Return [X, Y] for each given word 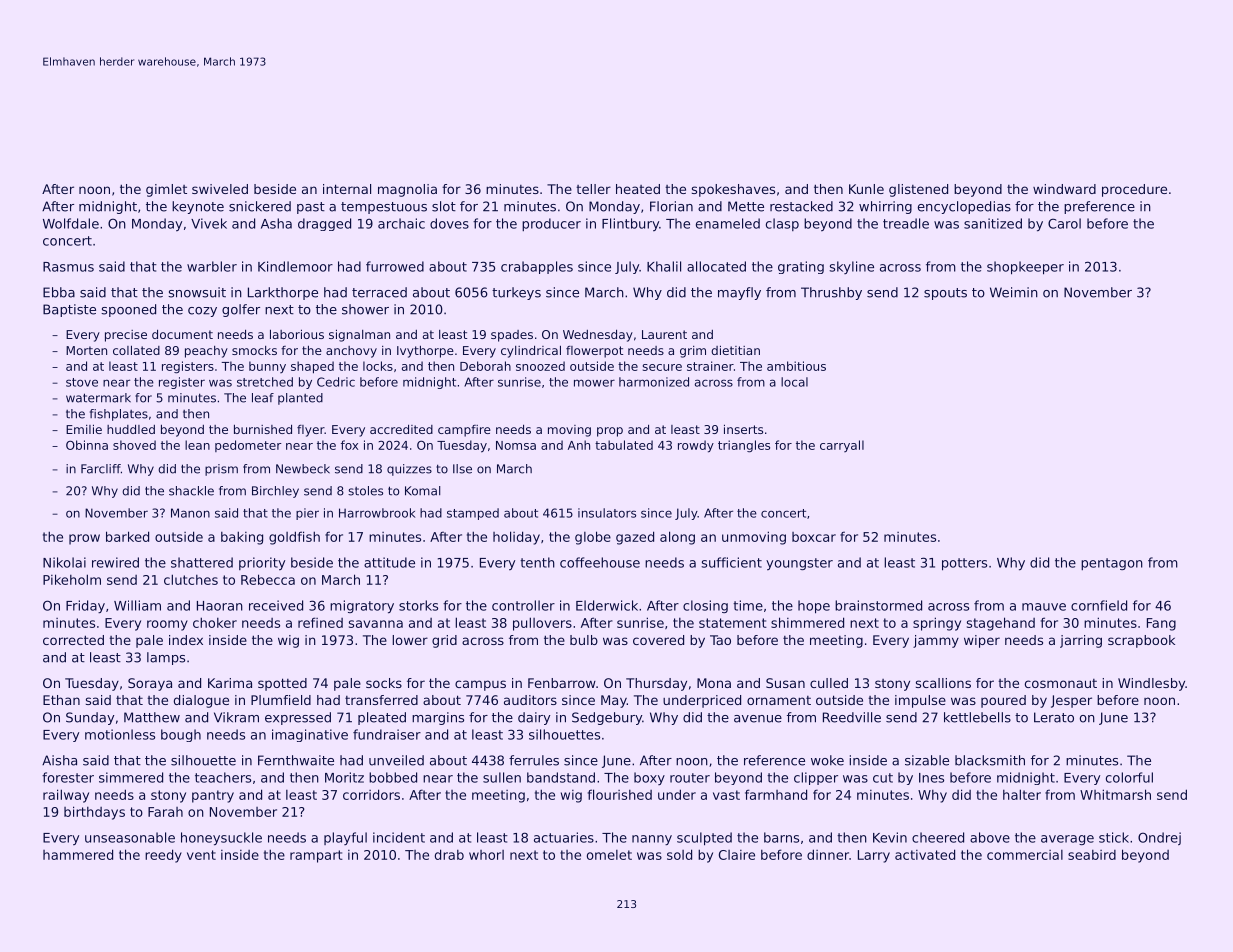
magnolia [407, 190]
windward [1064, 189]
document [182, 334]
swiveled [220, 189]
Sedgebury [607, 718]
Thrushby [831, 293]
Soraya [150, 684]
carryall [842, 446]
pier [307, 514]
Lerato [1054, 717]
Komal [422, 491]
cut [883, 778]
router [690, 778]
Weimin [1014, 292]
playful [345, 838]
